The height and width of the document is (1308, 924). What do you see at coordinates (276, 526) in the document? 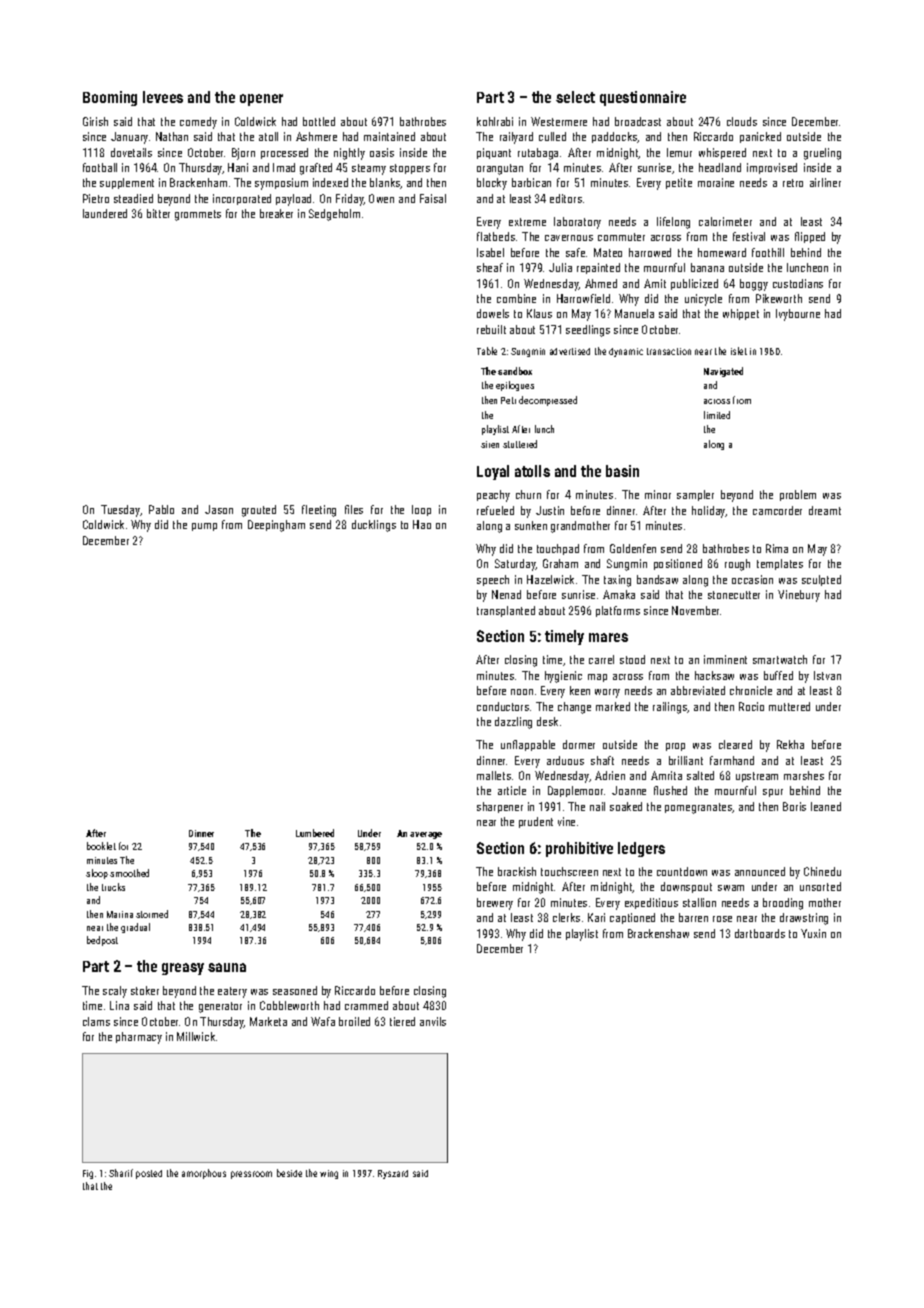
I see `Deepingham` at bounding box center [276, 526].
